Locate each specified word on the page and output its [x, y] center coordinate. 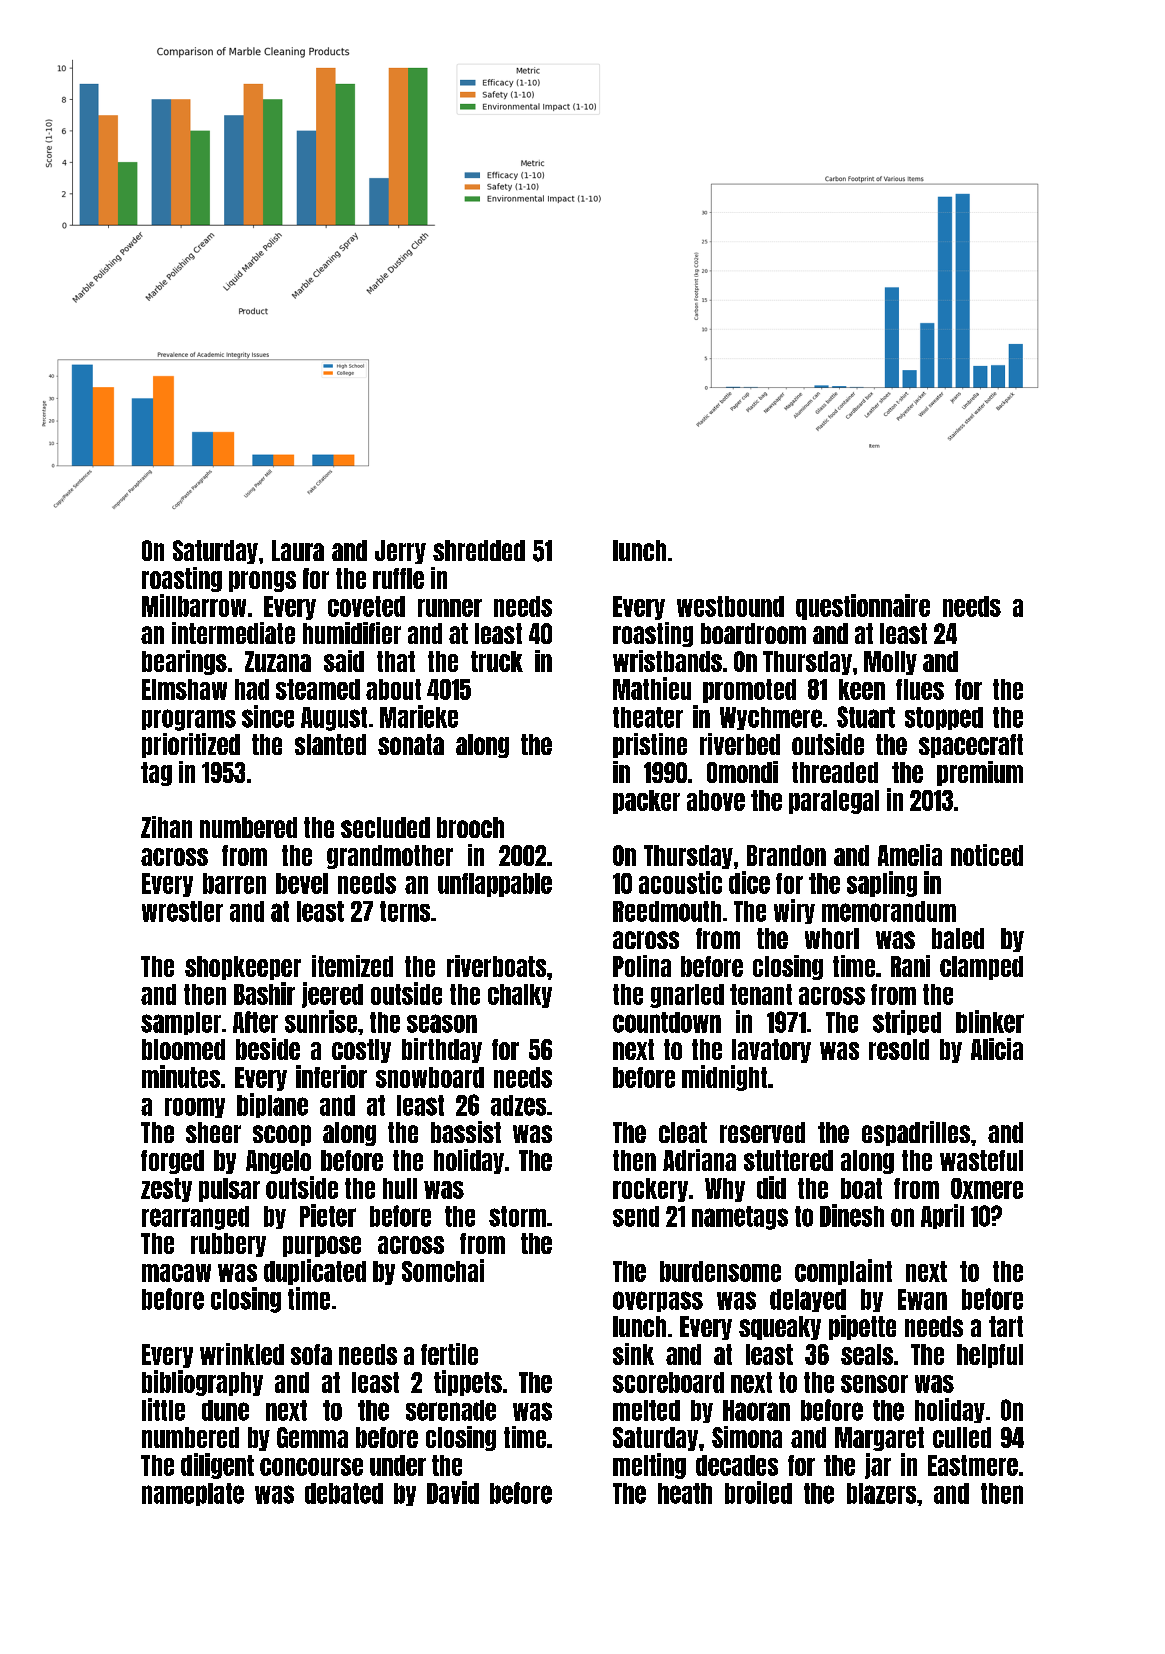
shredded [479, 550]
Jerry [400, 552]
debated [344, 1493]
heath [685, 1493]
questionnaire [863, 607]
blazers [881, 1493]
